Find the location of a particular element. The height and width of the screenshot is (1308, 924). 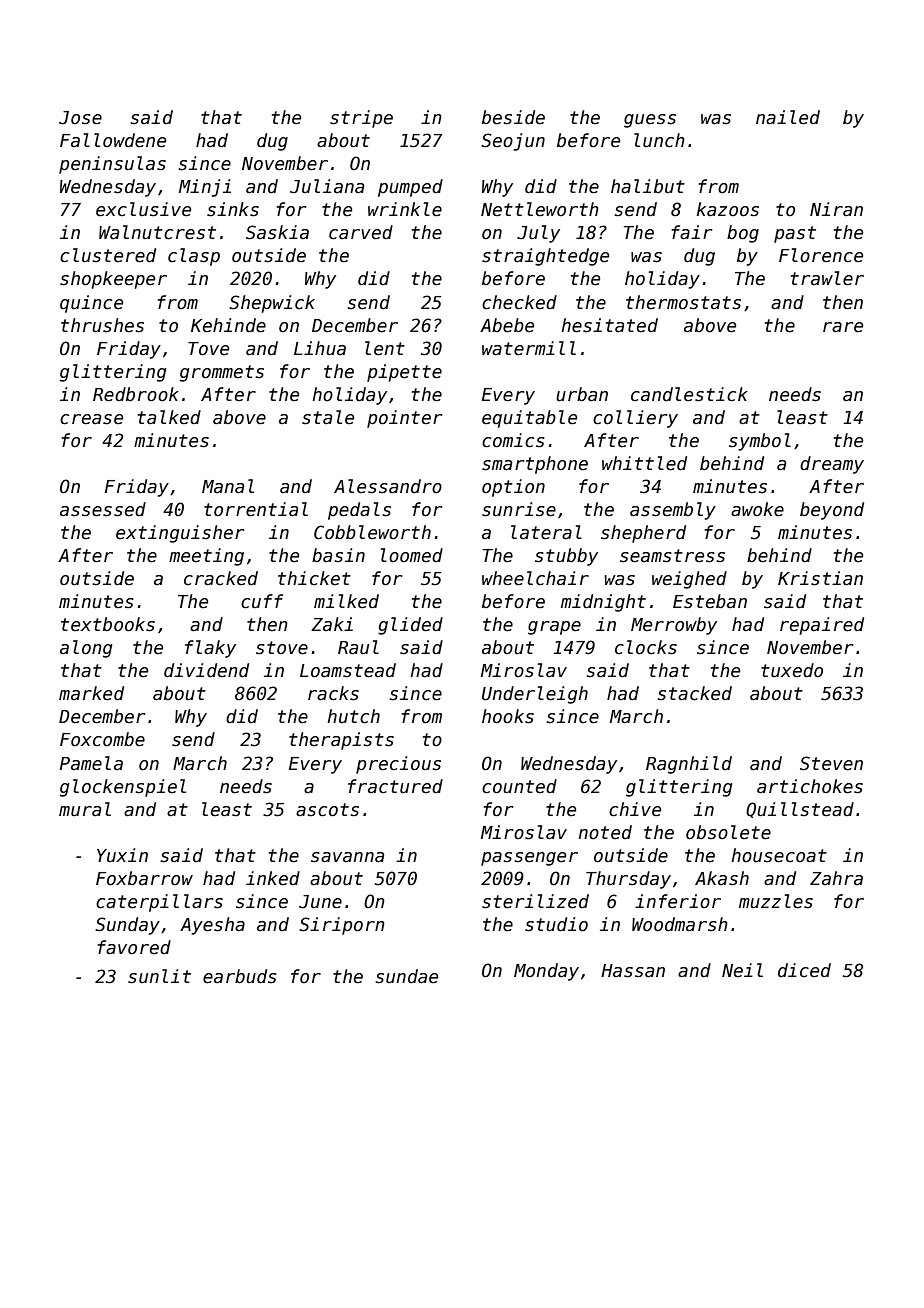

guess is located at coordinates (650, 121).
